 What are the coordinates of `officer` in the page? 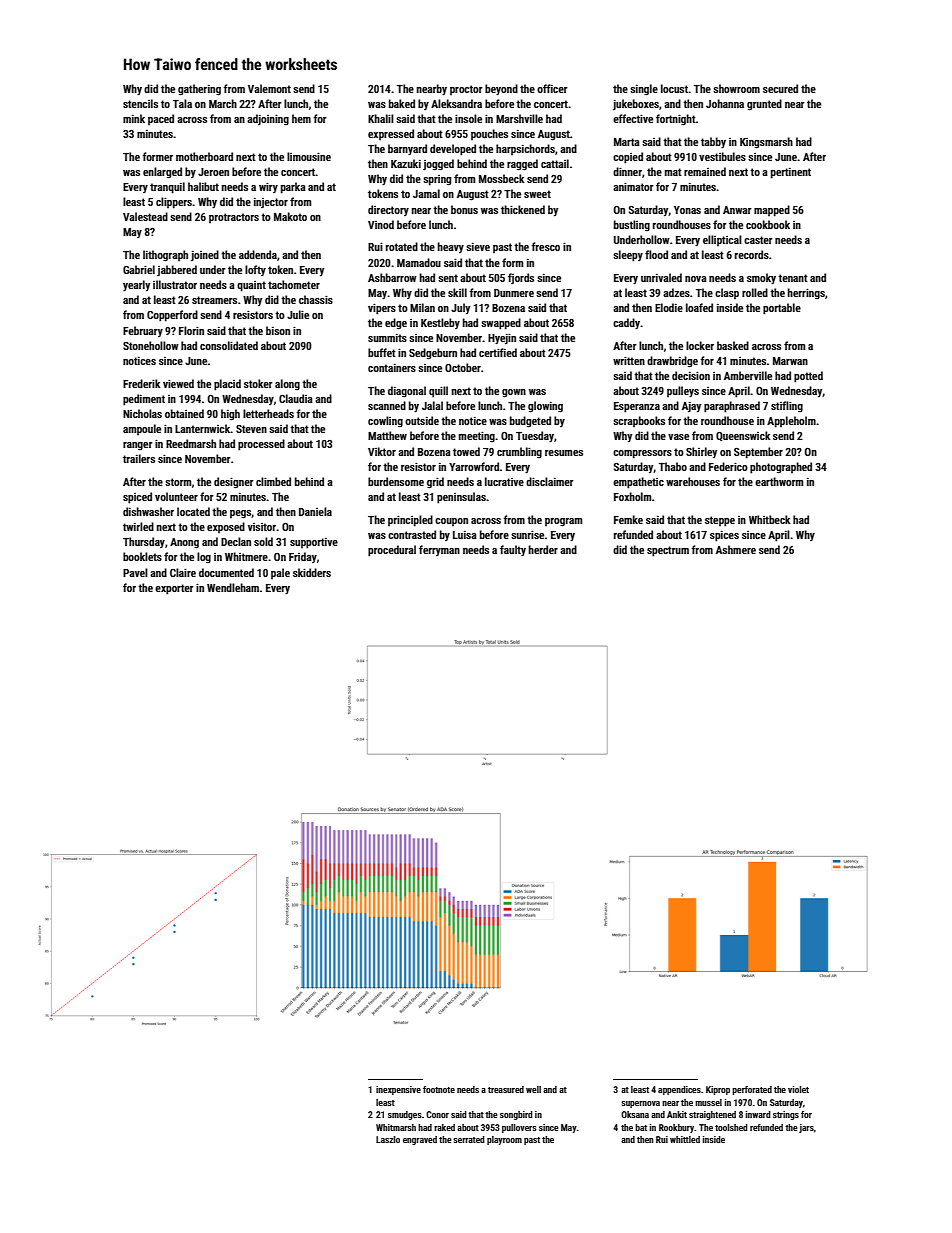 It's located at (552, 88).
